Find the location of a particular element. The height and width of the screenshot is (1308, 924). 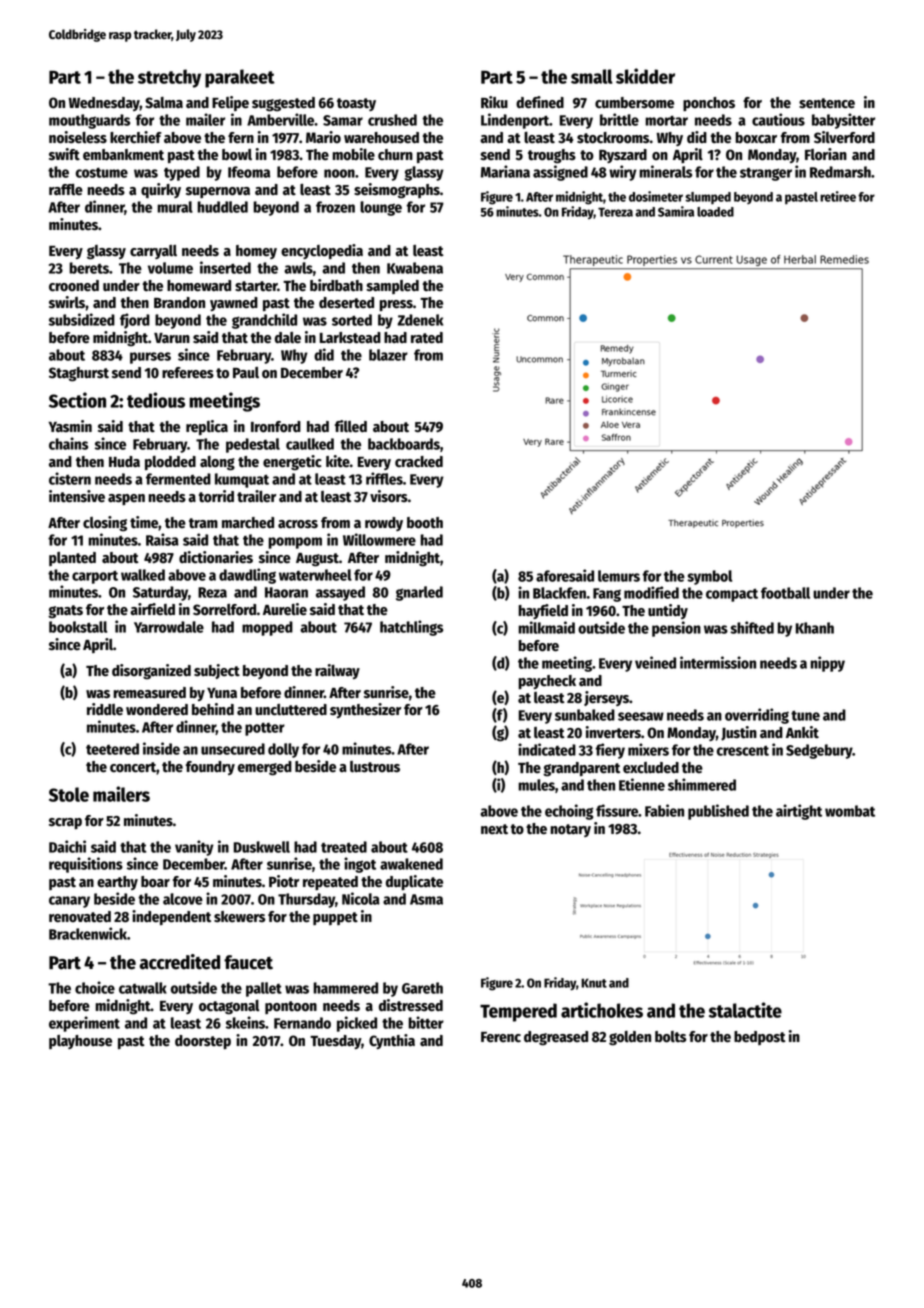

homey is located at coordinates (256, 252).
